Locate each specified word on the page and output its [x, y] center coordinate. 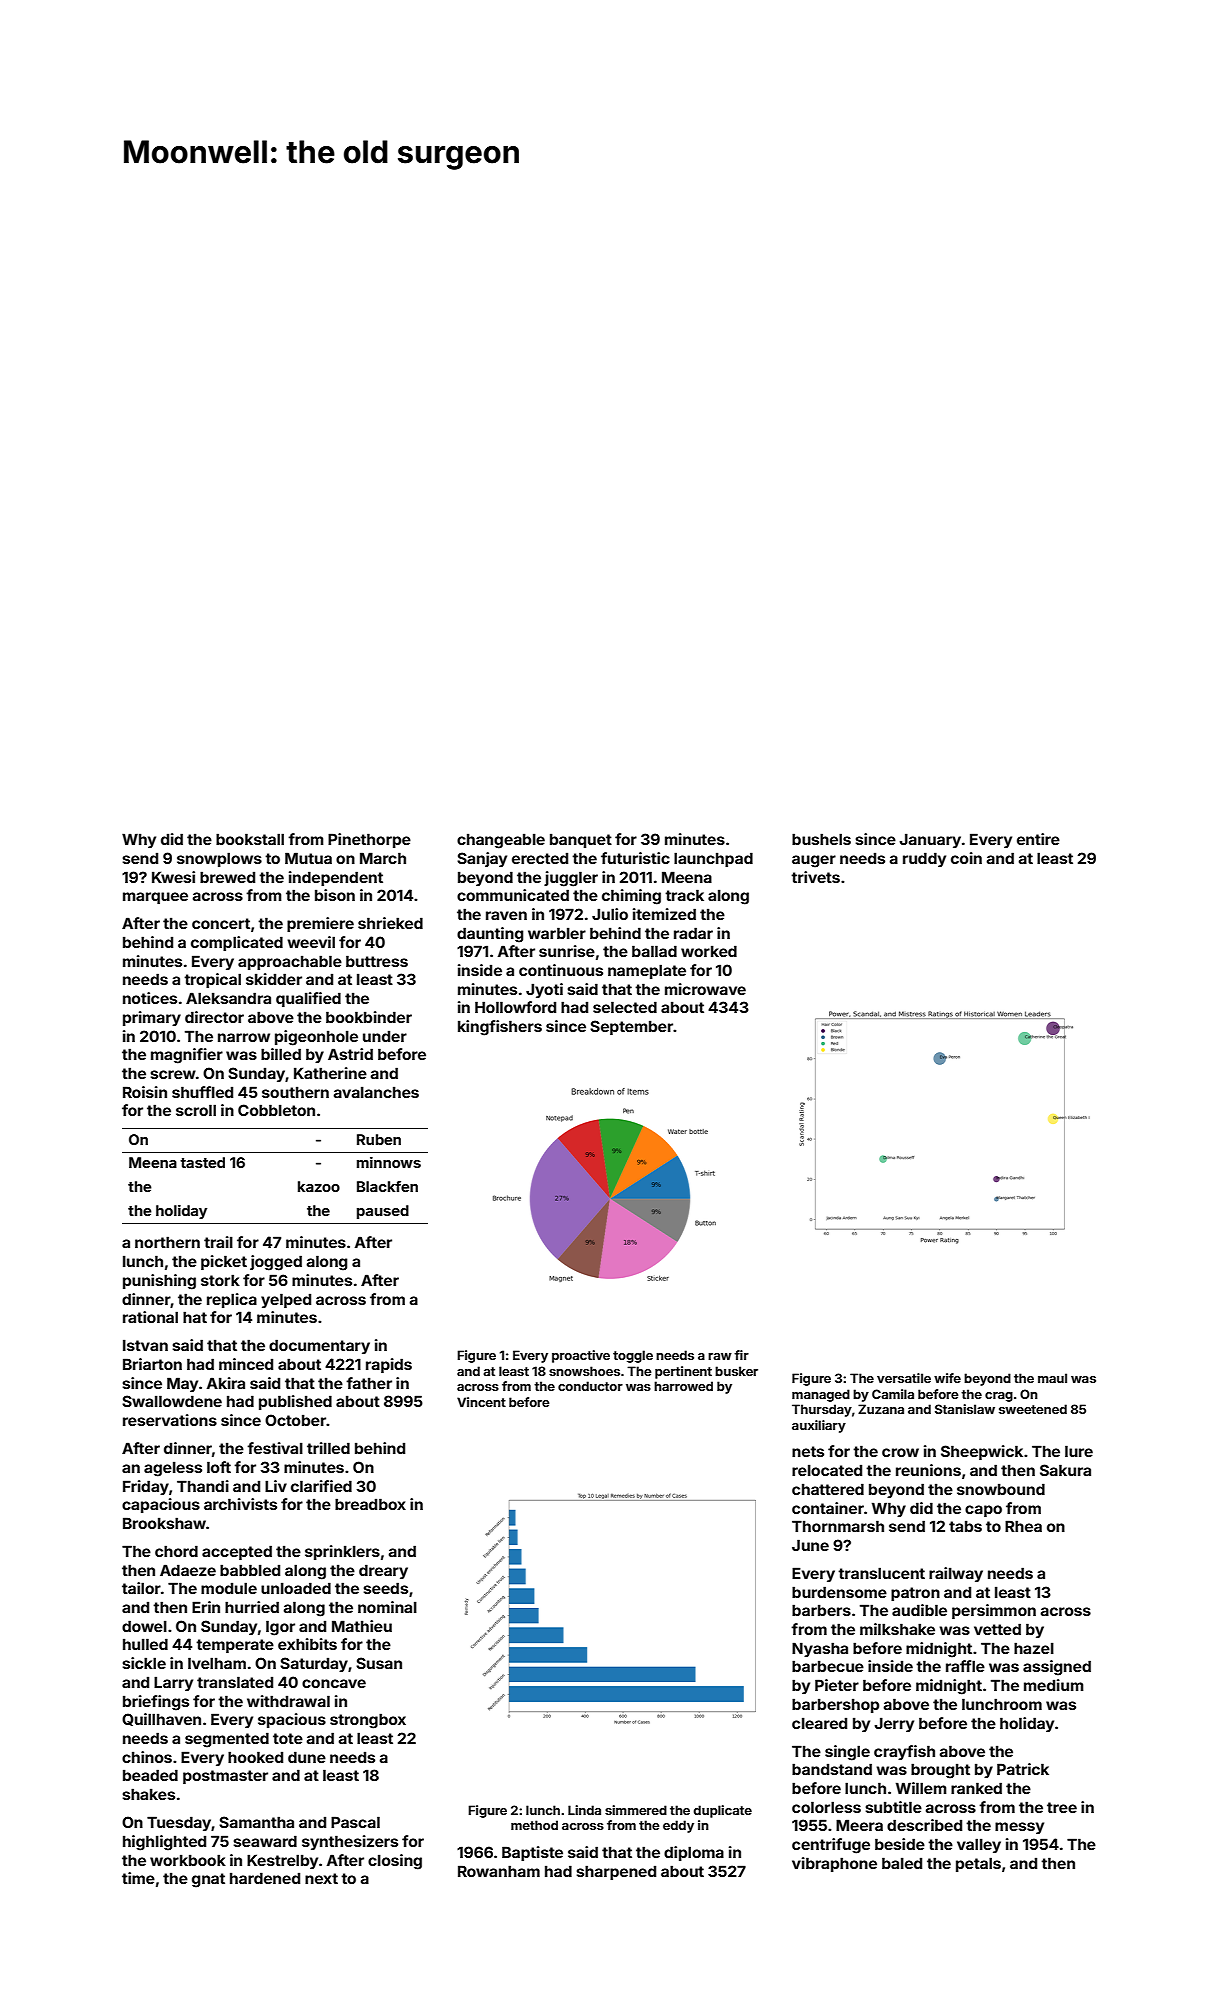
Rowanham [499, 1871]
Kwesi [173, 877]
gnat [208, 1880]
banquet [581, 840]
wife [947, 1378]
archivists [240, 1504]
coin [966, 858]
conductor [590, 1386]
